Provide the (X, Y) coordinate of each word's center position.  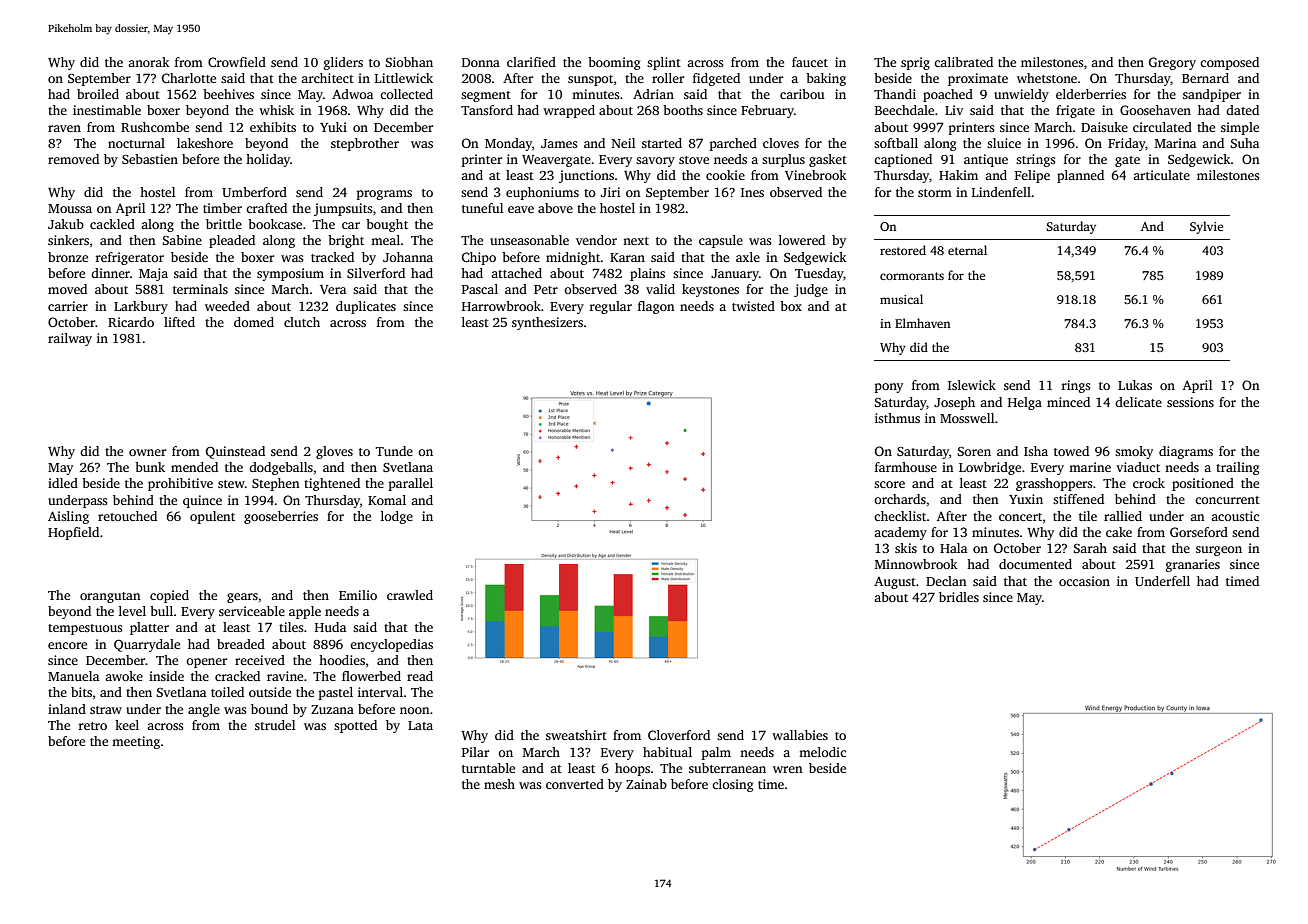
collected (406, 94)
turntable (488, 768)
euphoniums (542, 193)
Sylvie (1206, 227)
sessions (1190, 402)
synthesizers (547, 323)
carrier (68, 306)
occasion (1084, 581)
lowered (802, 240)
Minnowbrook (916, 564)
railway (70, 339)
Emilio (358, 595)
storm (935, 193)
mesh (499, 784)
